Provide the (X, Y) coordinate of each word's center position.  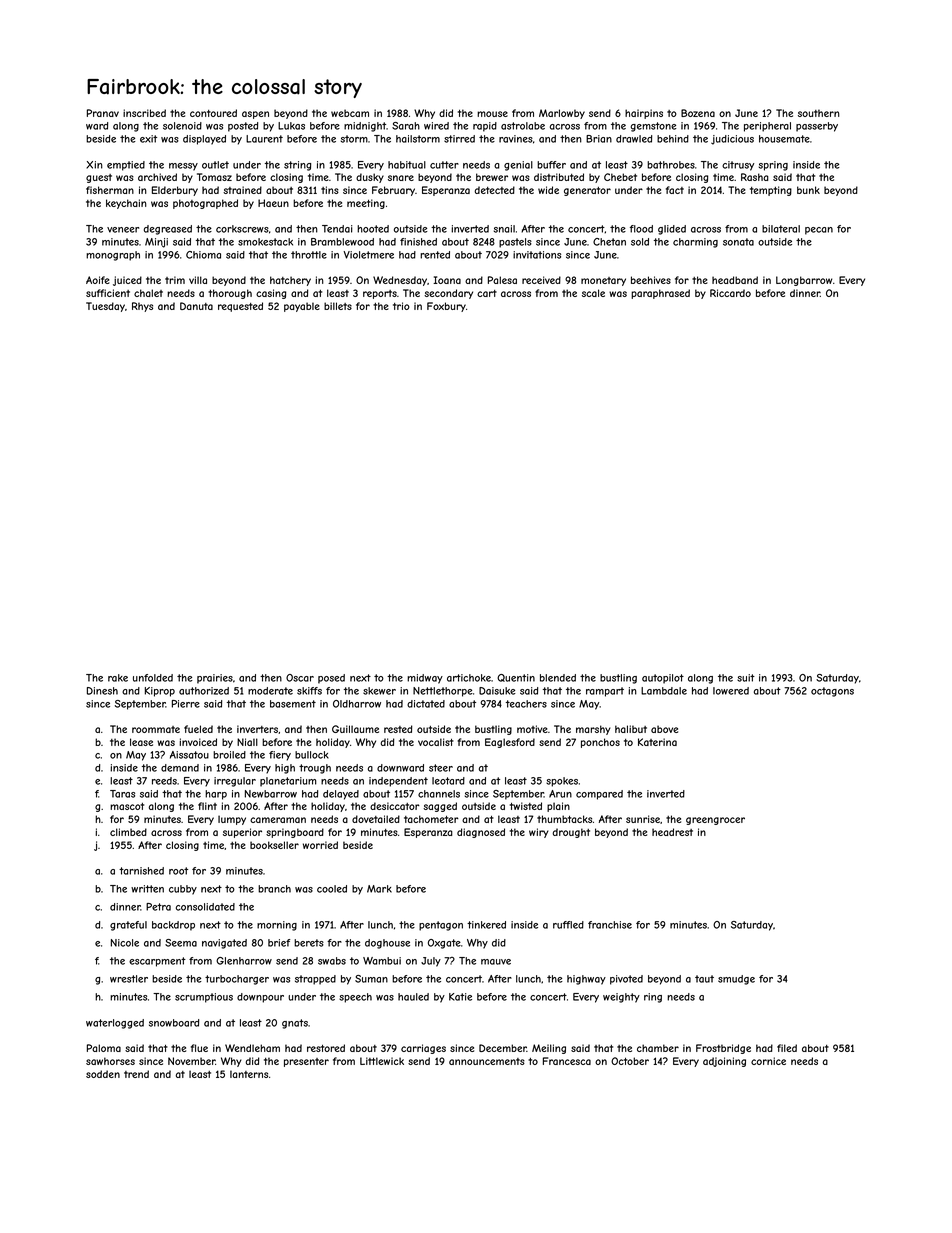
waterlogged (115, 1024)
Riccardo (730, 293)
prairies (215, 679)
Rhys (142, 307)
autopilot (663, 679)
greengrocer (715, 821)
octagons (832, 692)
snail (504, 229)
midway (425, 679)
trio (401, 306)
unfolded (153, 678)
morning (277, 926)
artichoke (469, 678)
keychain (126, 204)
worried (320, 845)
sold (640, 242)
